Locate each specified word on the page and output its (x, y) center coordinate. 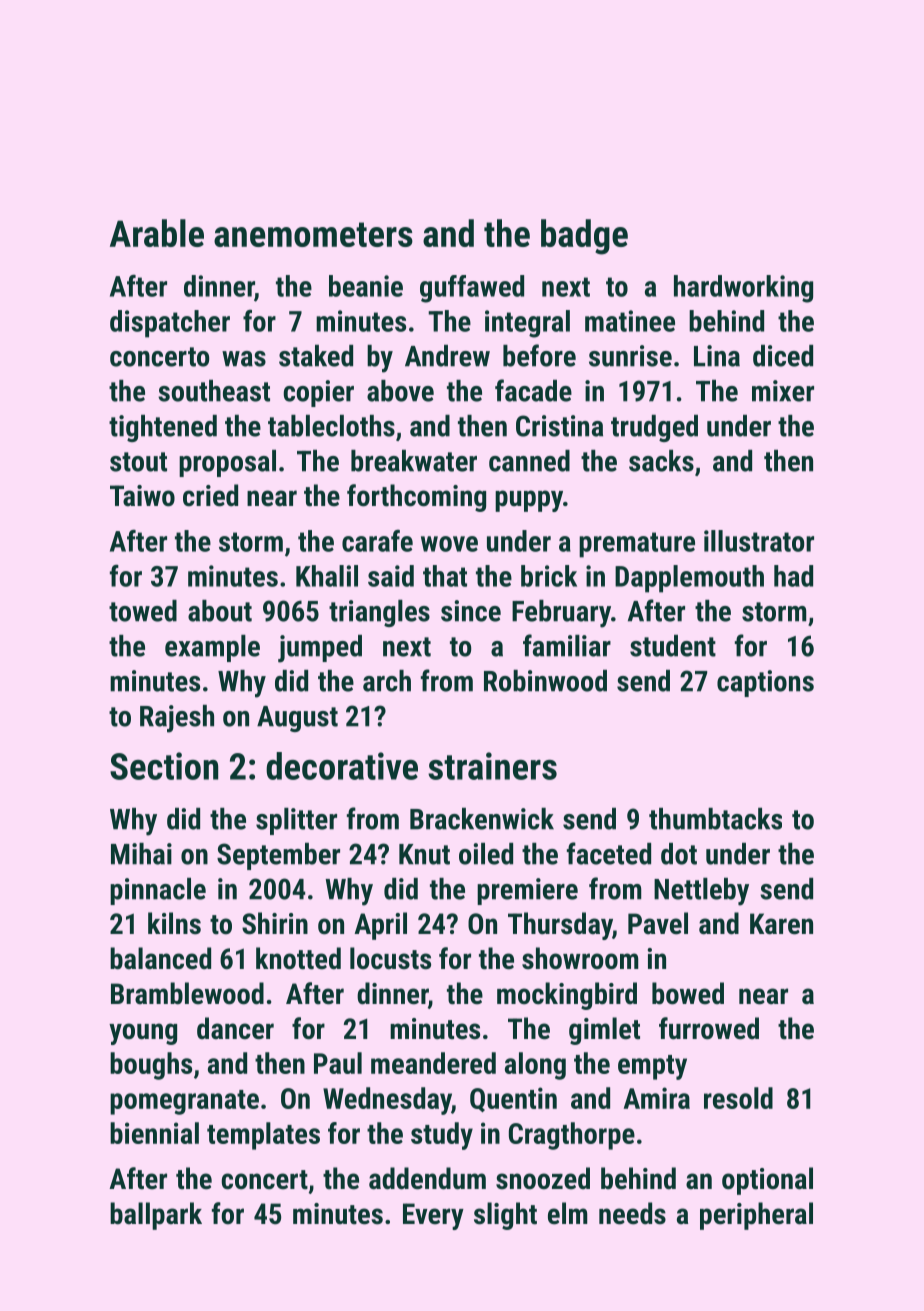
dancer (235, 1028)
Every (433, 1216)
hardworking (743, 289)
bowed (688, 993)
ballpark (156, 1216)
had (793, 576)
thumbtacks (715, 819)
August (297, 719)
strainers (492, 766)
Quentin (513, 1099)
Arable (157, 233)
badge (584, 237)
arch (387, 681)
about (220, 611)
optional (767, 1181)
